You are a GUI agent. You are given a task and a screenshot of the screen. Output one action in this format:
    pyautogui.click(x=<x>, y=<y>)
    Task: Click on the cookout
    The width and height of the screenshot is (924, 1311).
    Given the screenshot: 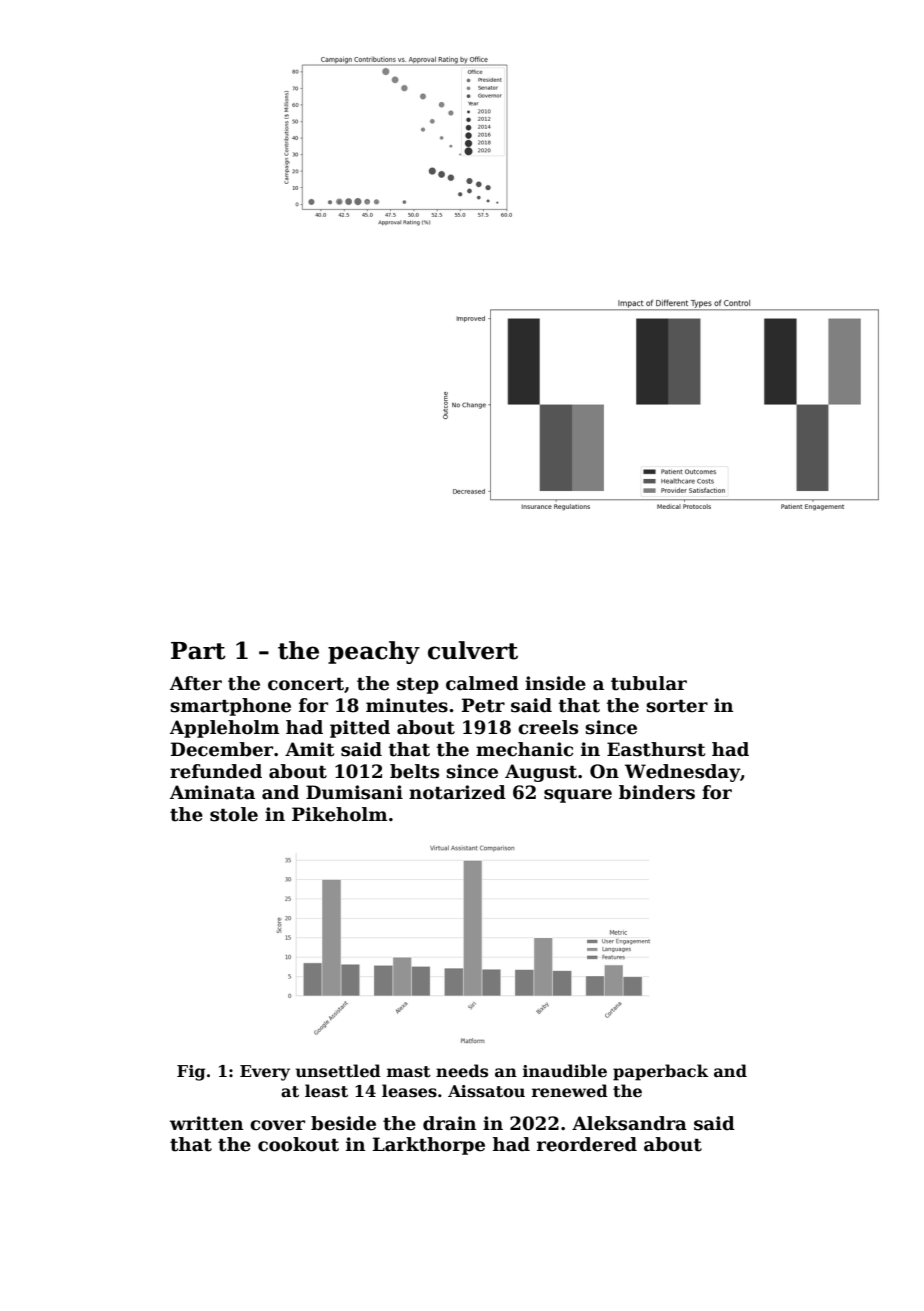 What is the action you would take?
    pyautogui.click(x=298, y=1144)
